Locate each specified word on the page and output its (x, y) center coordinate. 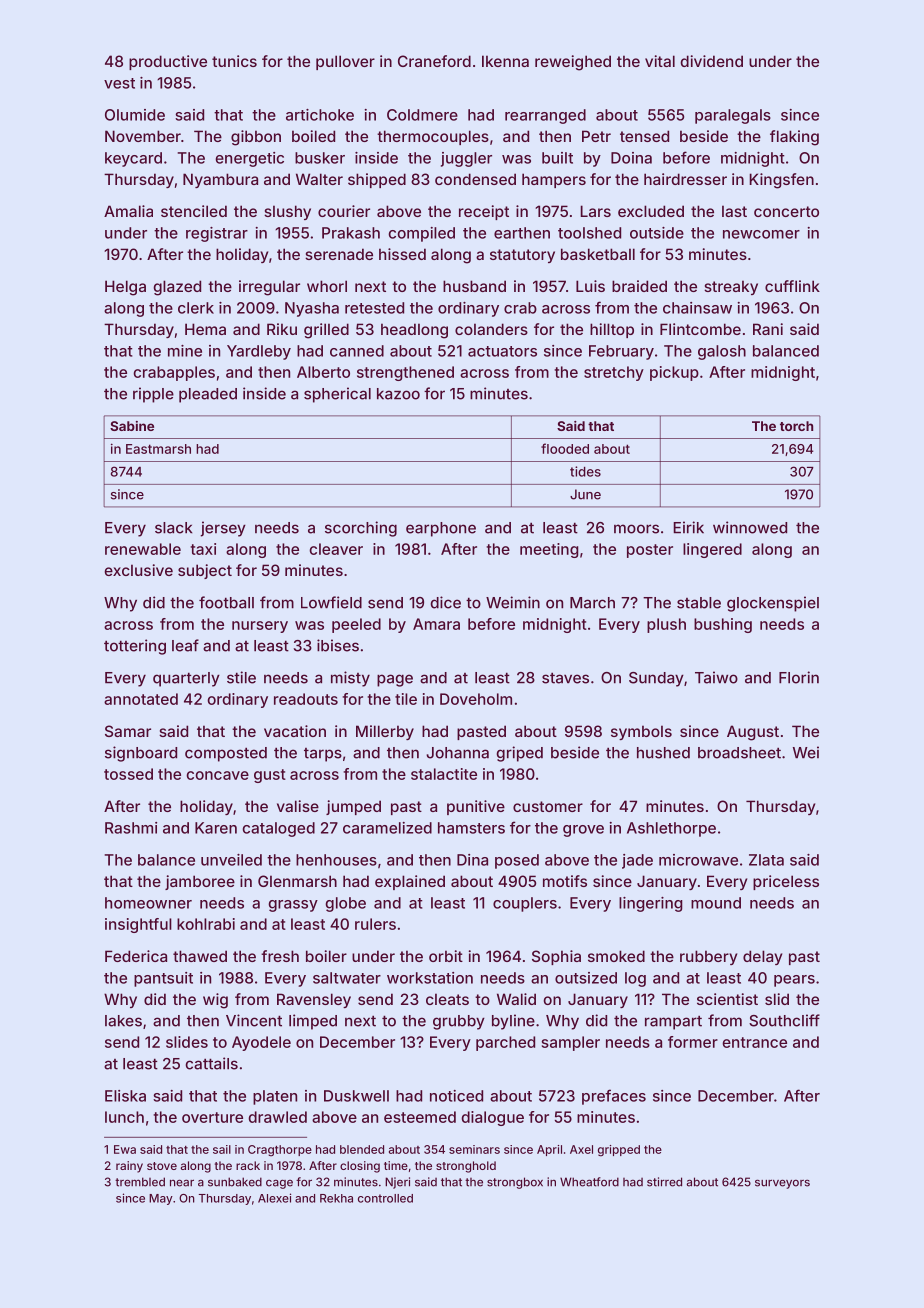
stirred (664, 1182)
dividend (711, 61)
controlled (385, 1198)
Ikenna (505, 61)
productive (168, 62)
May (161, 1199)
